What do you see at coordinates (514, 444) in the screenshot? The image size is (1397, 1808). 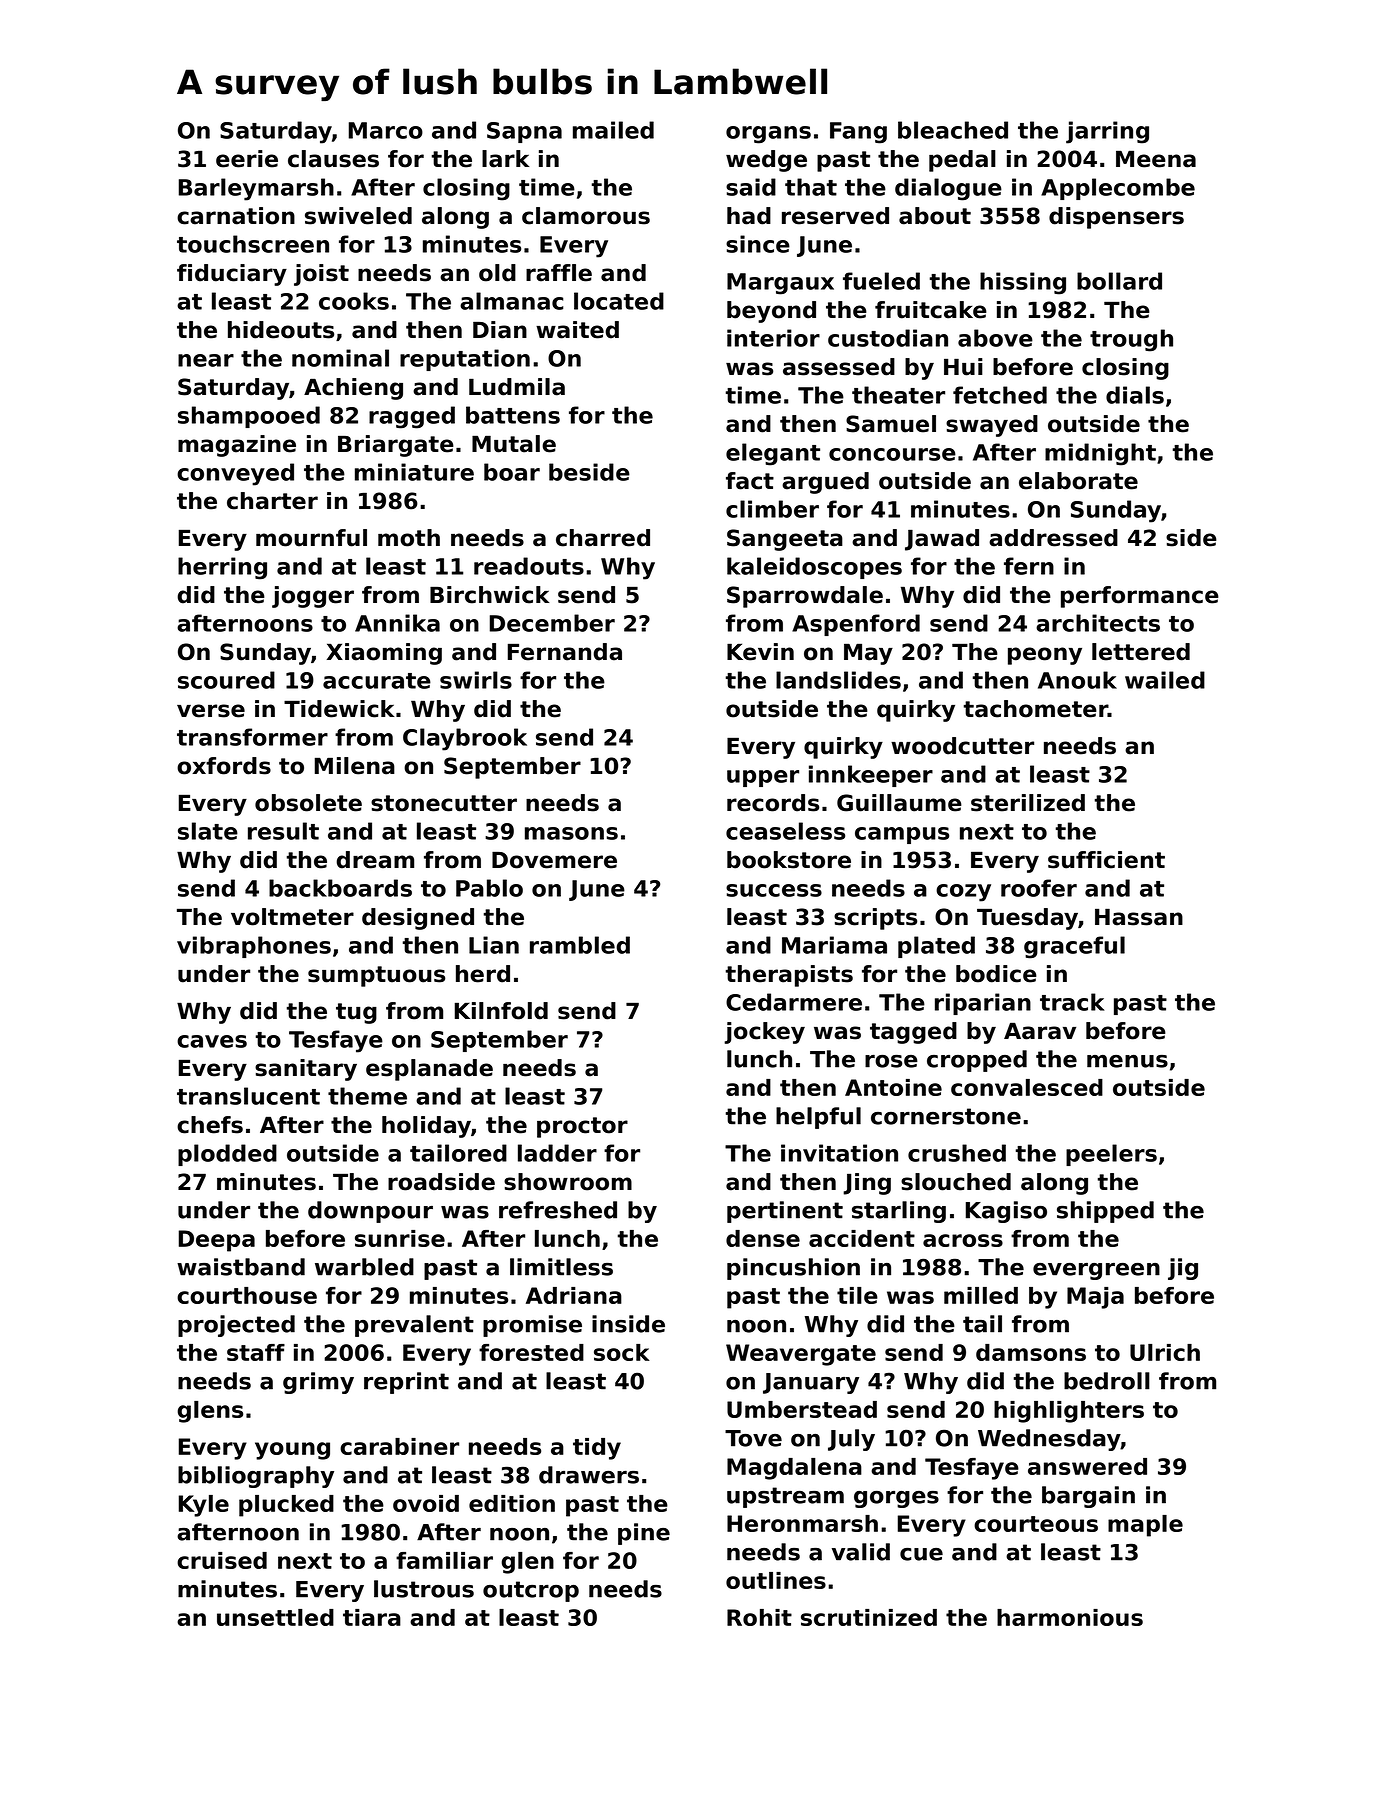 I see `Mutale` at bounding box center [514, 444].
